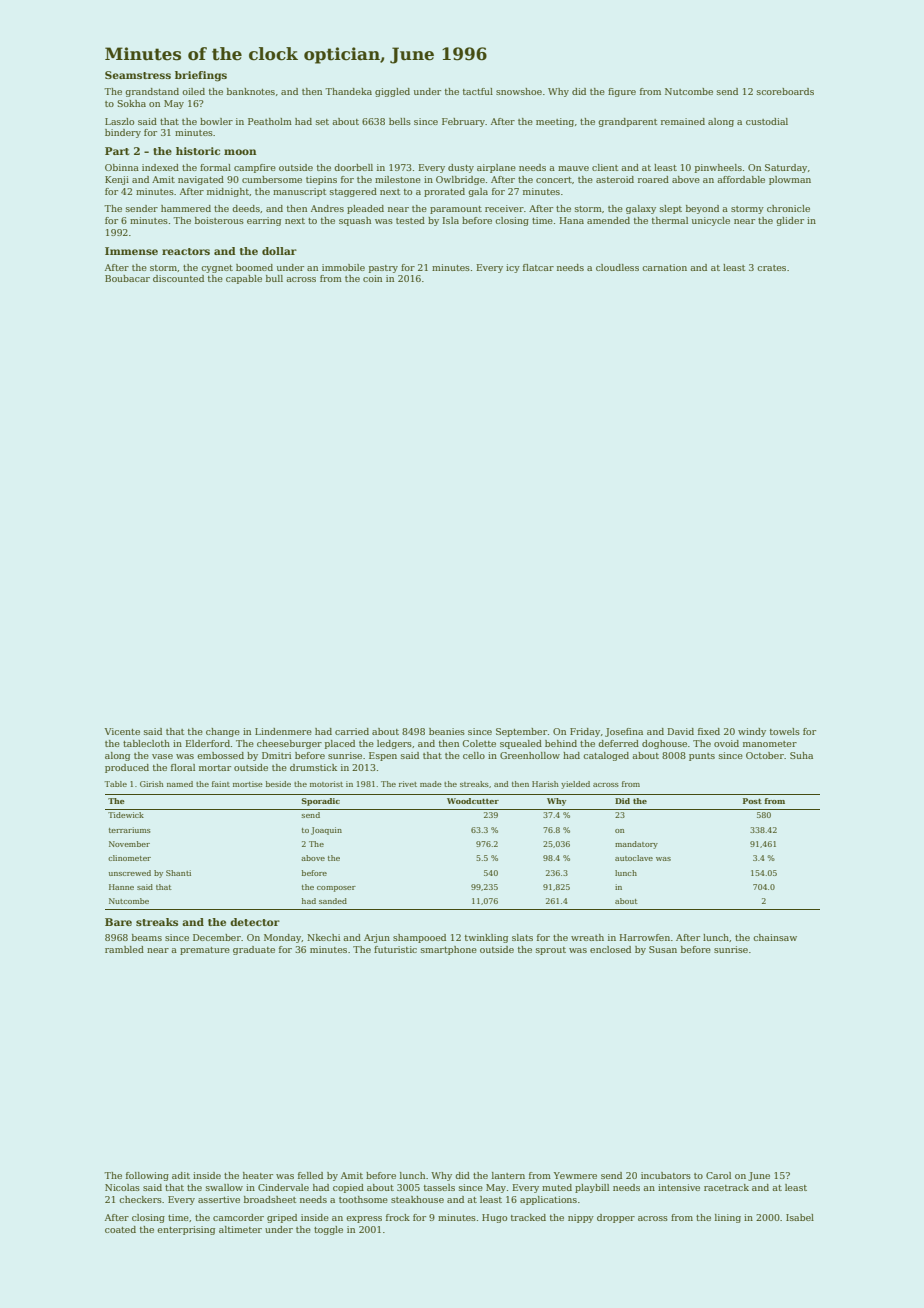 Image resolution: width=924 pixels, height=1308 pixels. I want to click on enterprising, so click(186, 1230).
